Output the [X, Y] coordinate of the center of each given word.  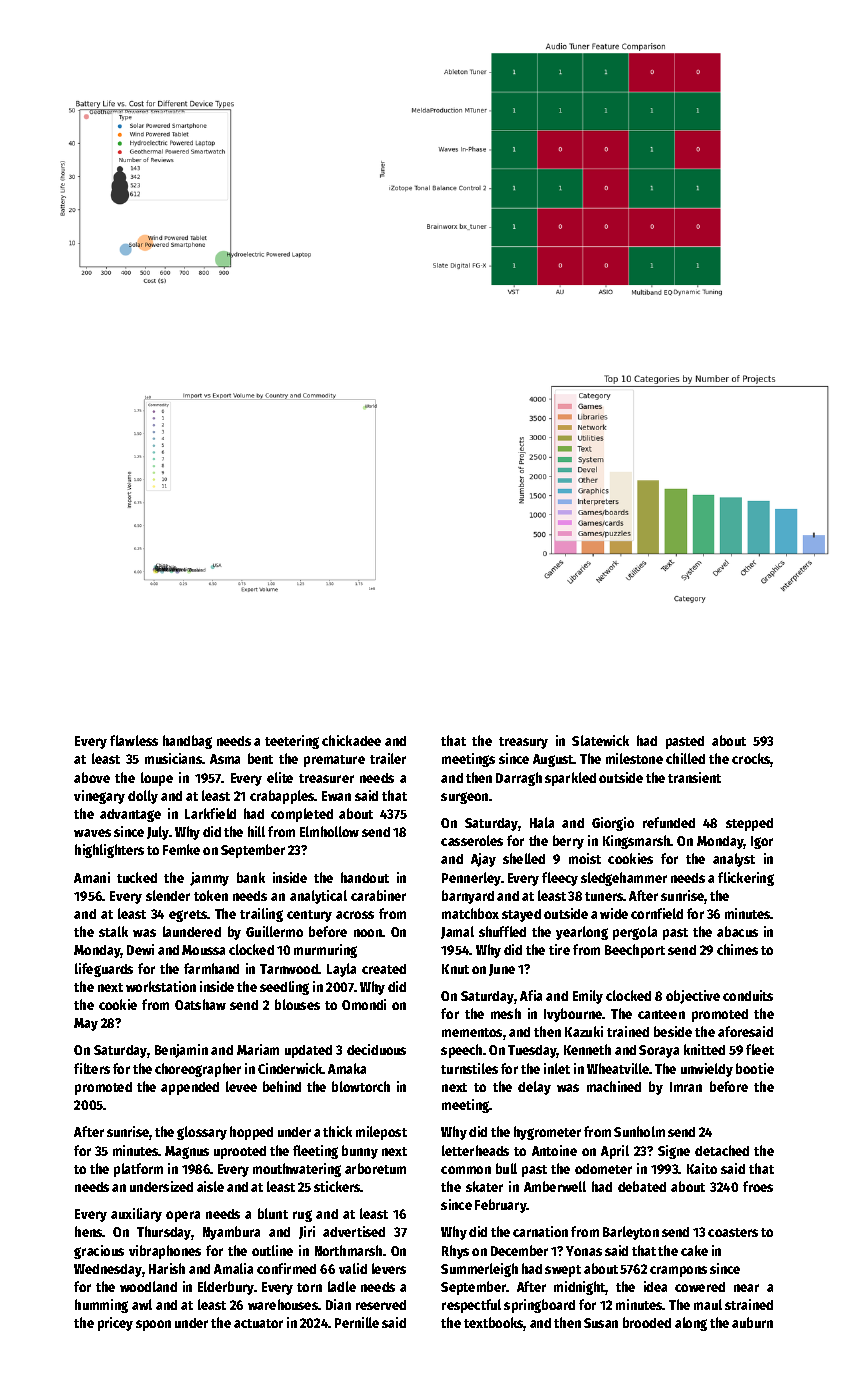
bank [251, 877]
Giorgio [613, 824]
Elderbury [226, 1288]
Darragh [519, 779]
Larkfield [210, 813]
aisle [210, 1186]
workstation [161, 986]
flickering [746, 879]
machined [614, 1086]
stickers [337, 1186]
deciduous [376, 1049]
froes [758, 1186]
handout [365, 877]
